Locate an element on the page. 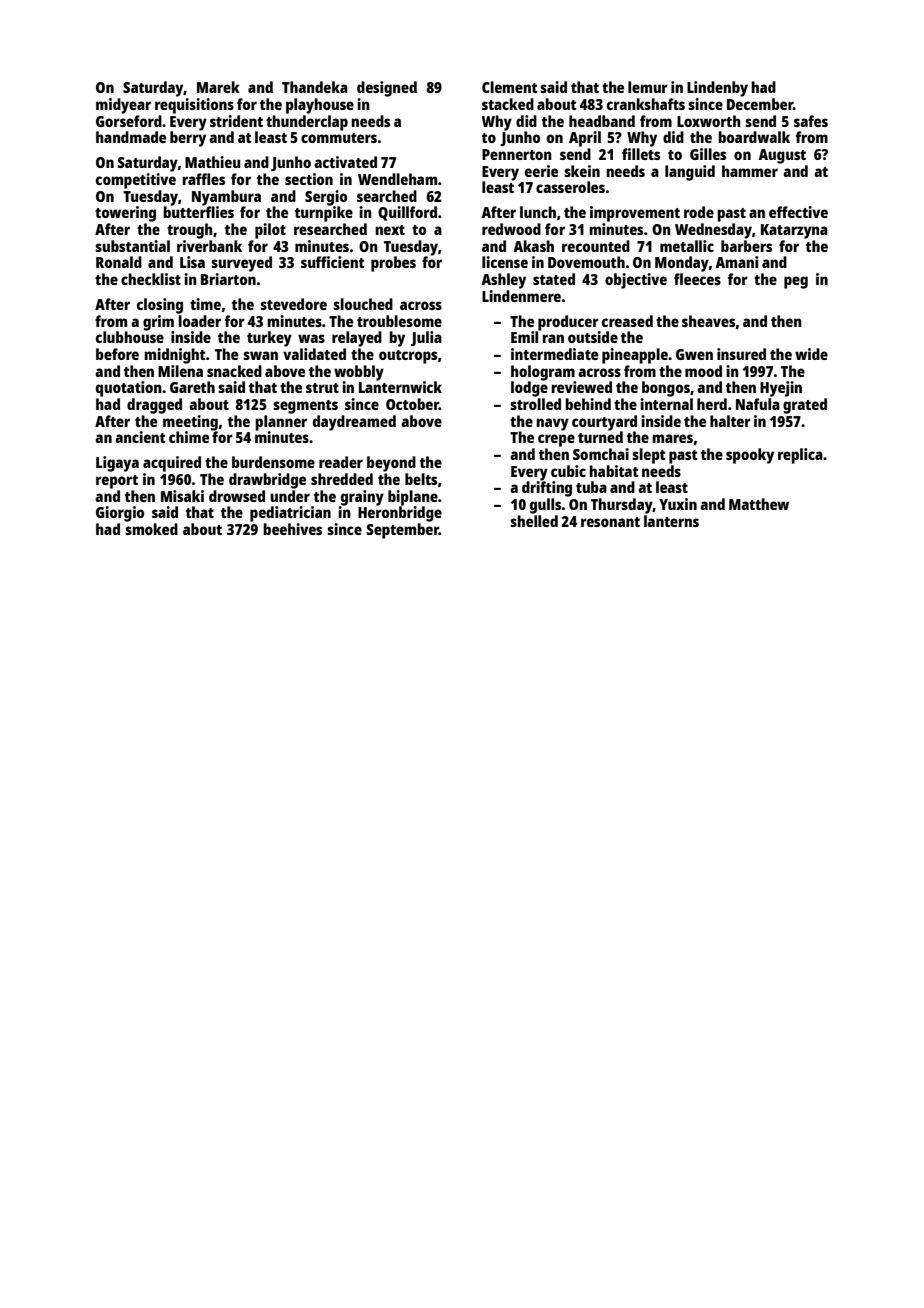 The height and width of the document is (1308, 924). lemur is located at coordinates (648, 87).
